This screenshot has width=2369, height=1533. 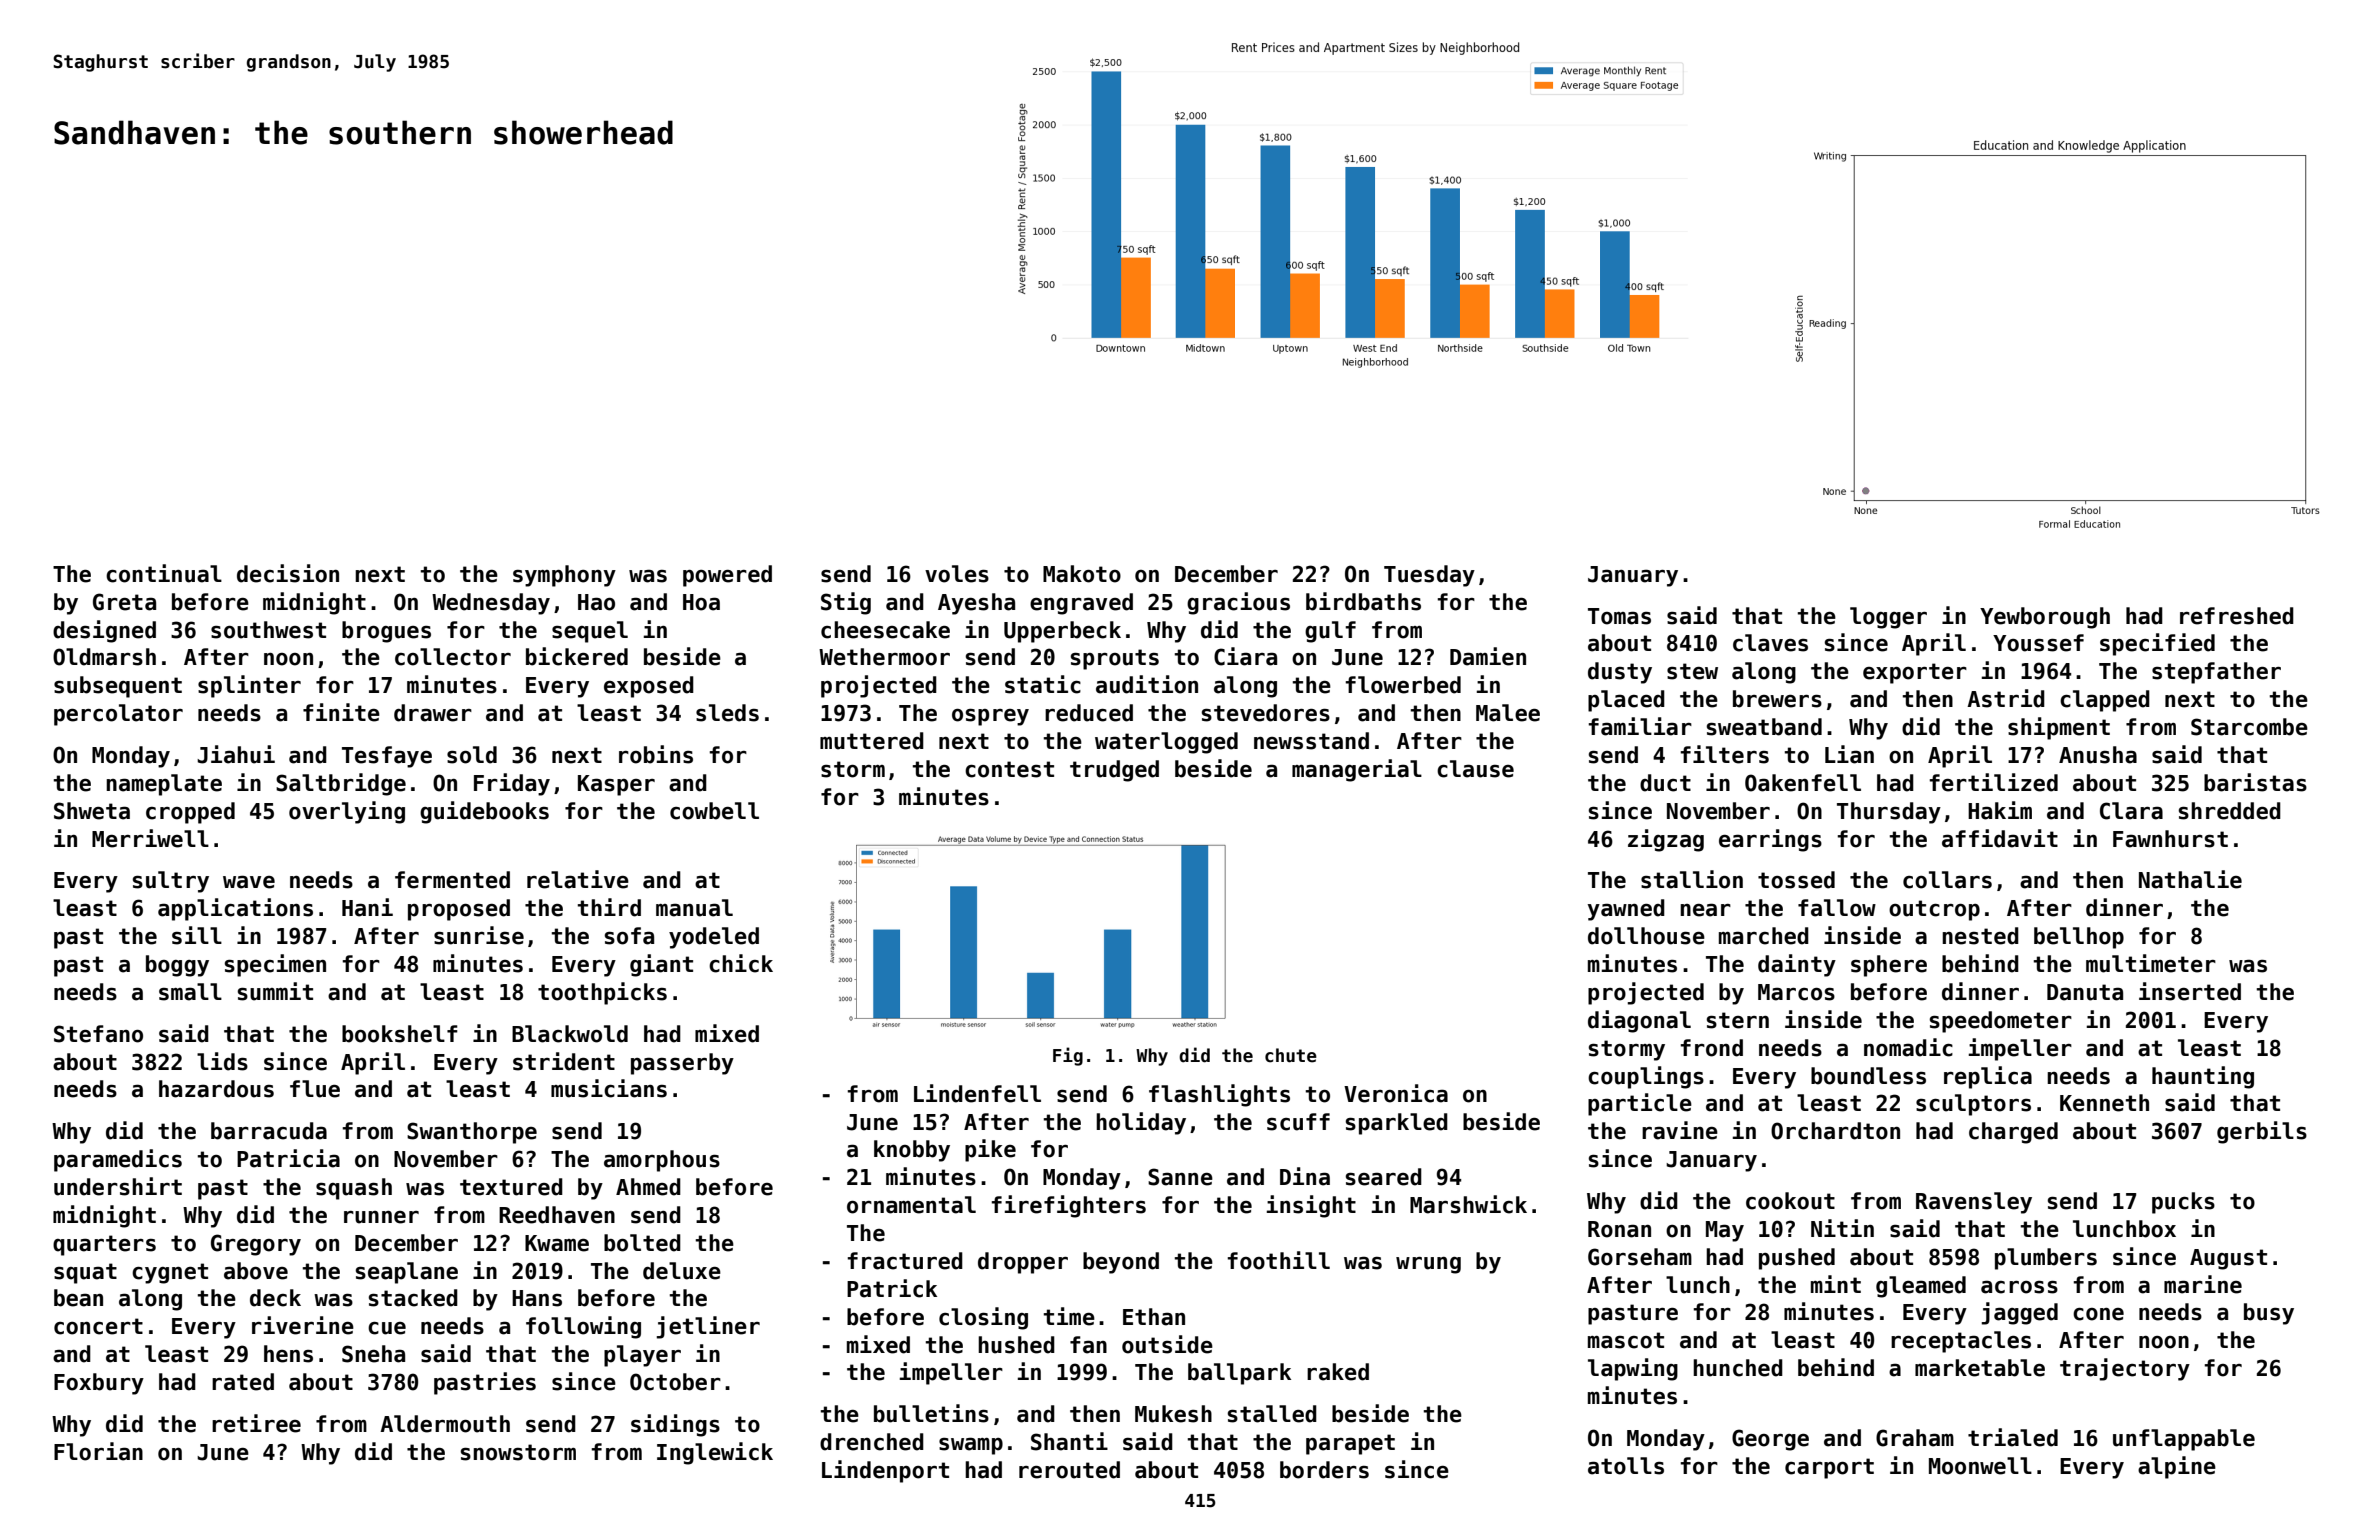 What do you see at coordinates (1633, 1369) in the screenshot?
I see `lapwing` at bounding box center [1633, 1369].
